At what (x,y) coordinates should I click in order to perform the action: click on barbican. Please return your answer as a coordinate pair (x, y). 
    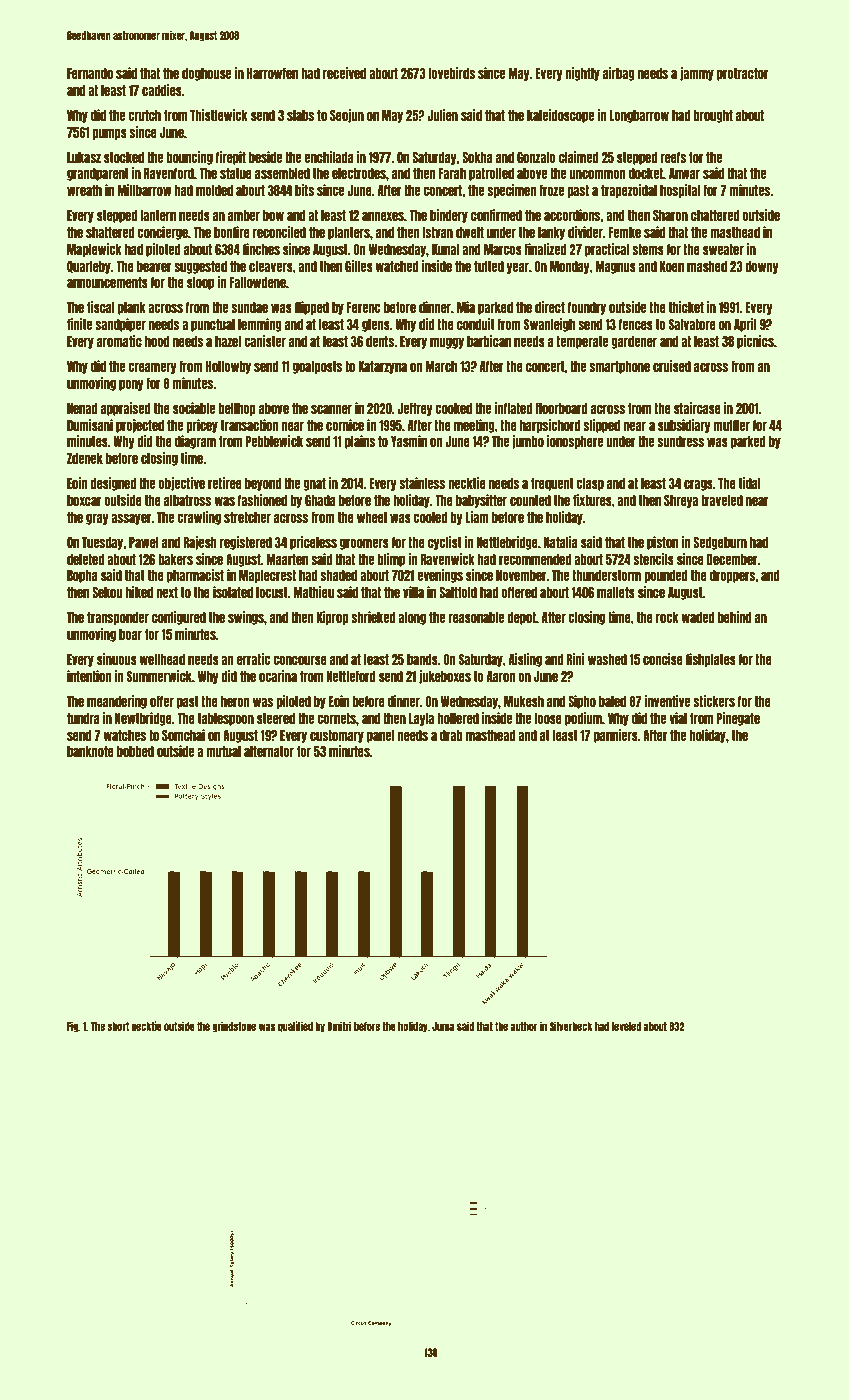
    Looking at the image, I should click on (489, 341).
